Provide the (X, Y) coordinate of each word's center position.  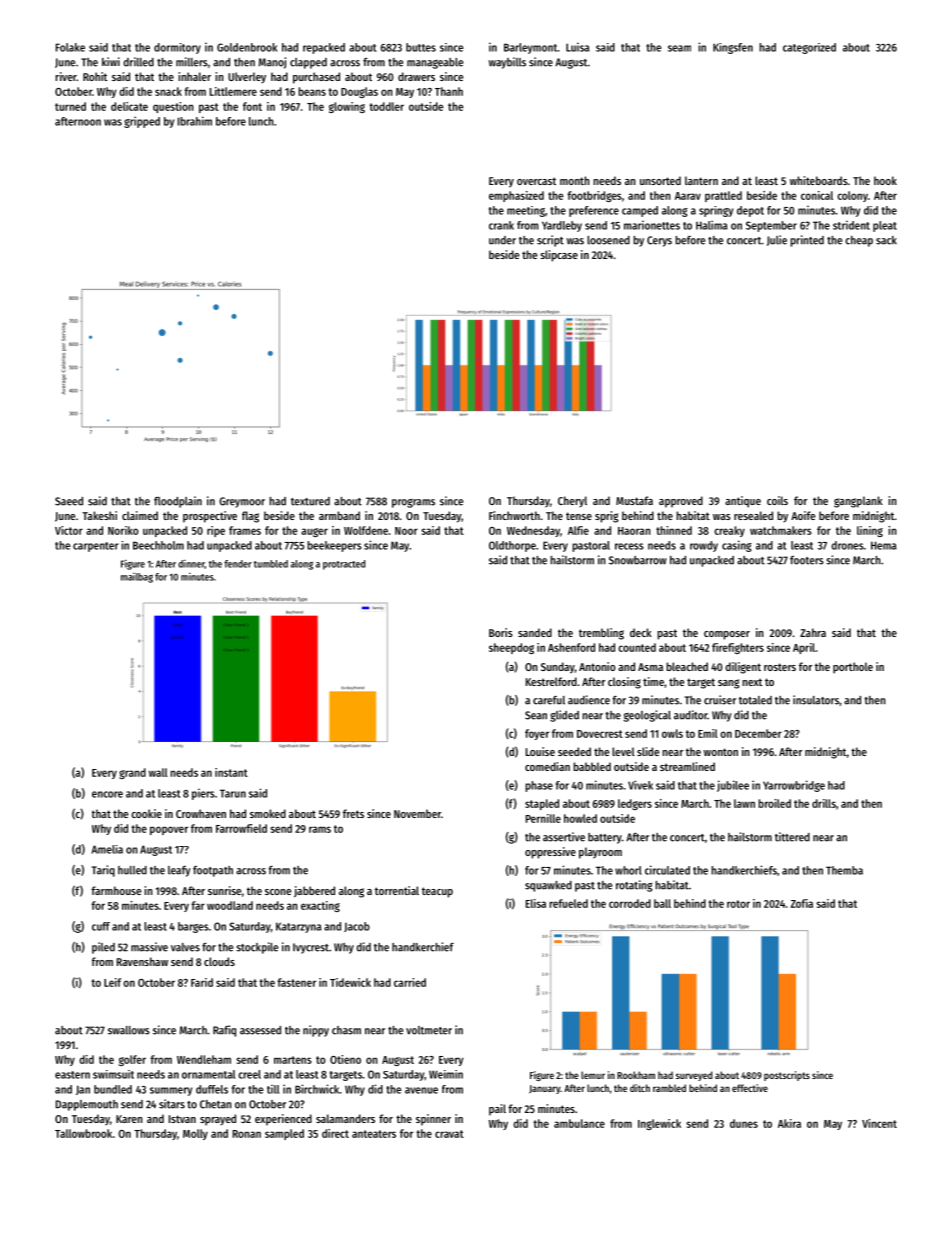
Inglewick (659, 1124)
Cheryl (572, 501)
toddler (386, 106)
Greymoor (242, 502)
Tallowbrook (83, 1133)
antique (743, 502)
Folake (70, 47)
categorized (809, 48)
